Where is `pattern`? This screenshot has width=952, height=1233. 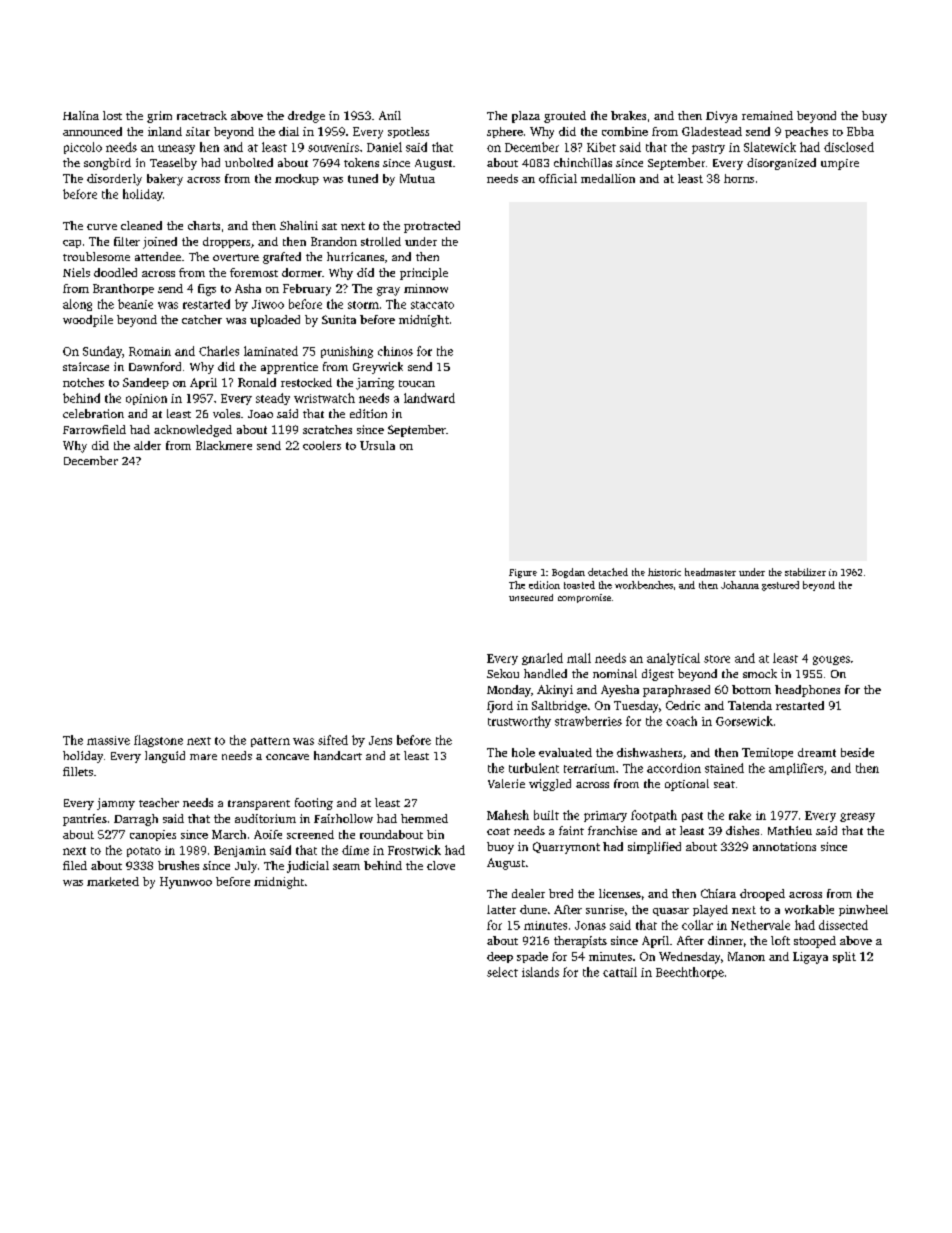 pattern is located at coordinates (270, 742).
